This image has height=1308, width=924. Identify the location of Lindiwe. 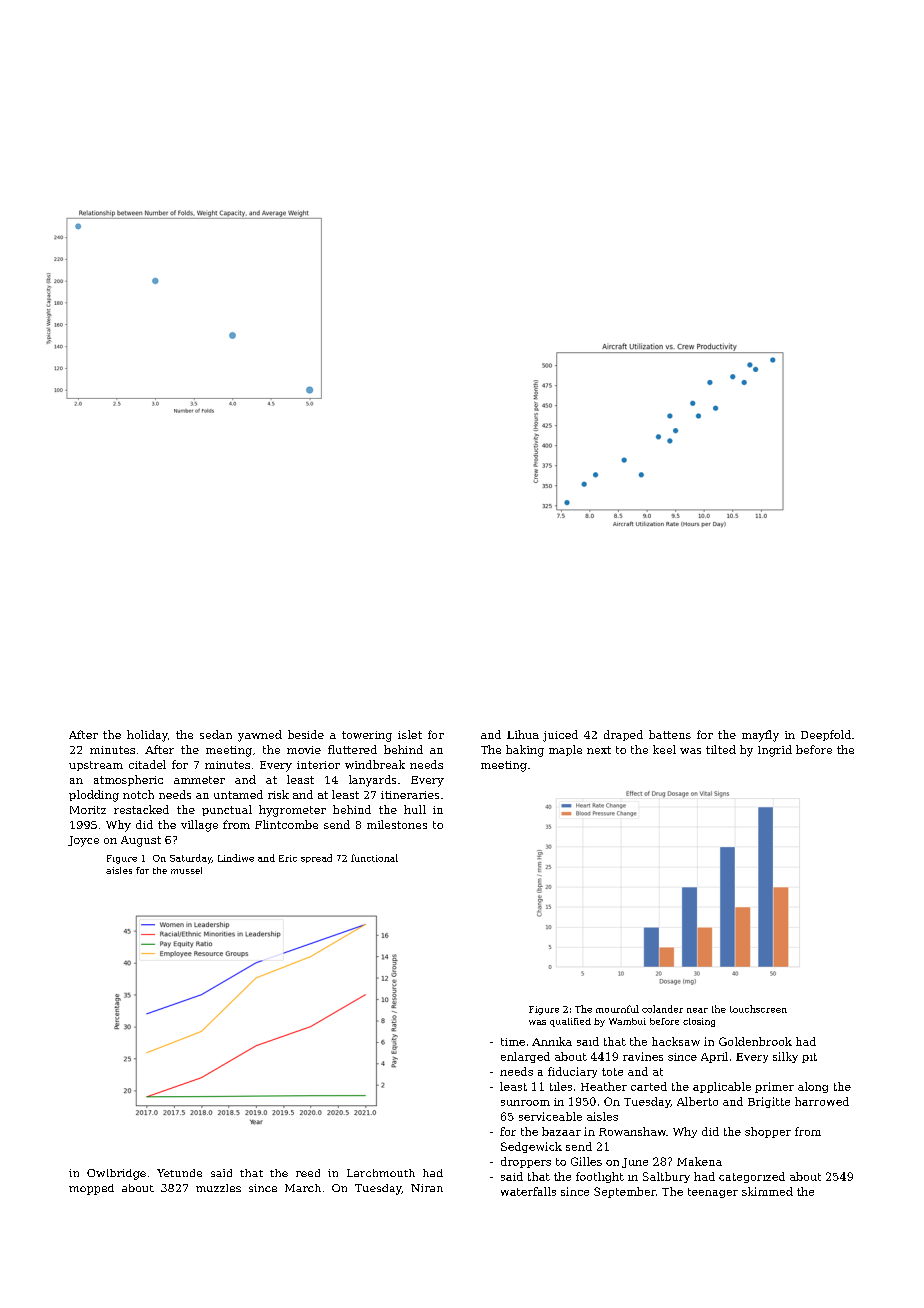
(236, 858).
